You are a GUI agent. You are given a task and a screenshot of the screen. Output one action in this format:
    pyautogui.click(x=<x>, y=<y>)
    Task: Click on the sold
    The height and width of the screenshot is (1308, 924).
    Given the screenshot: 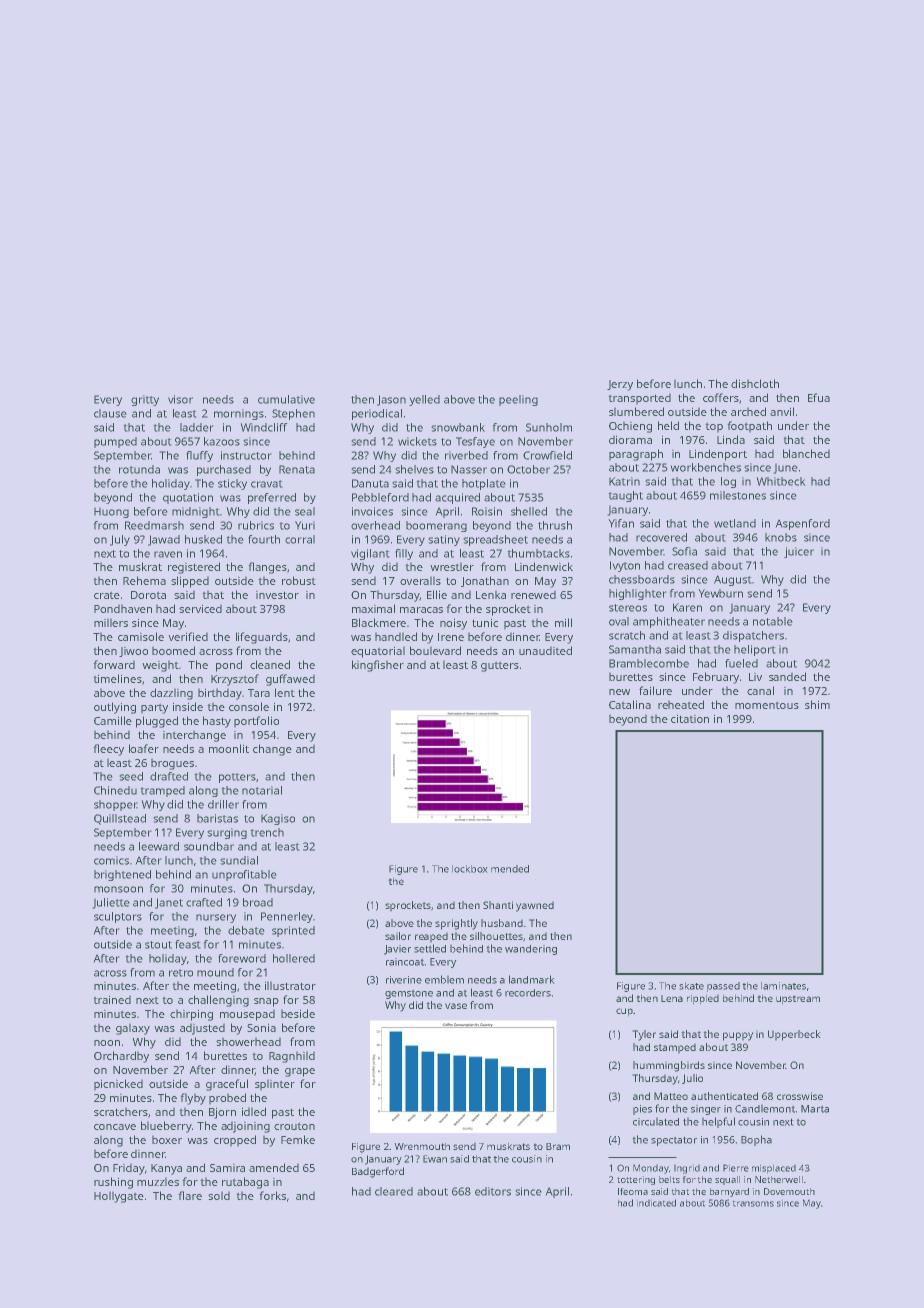 What is the action you would take?
    pyautogui.click(x=219, y=1195)
